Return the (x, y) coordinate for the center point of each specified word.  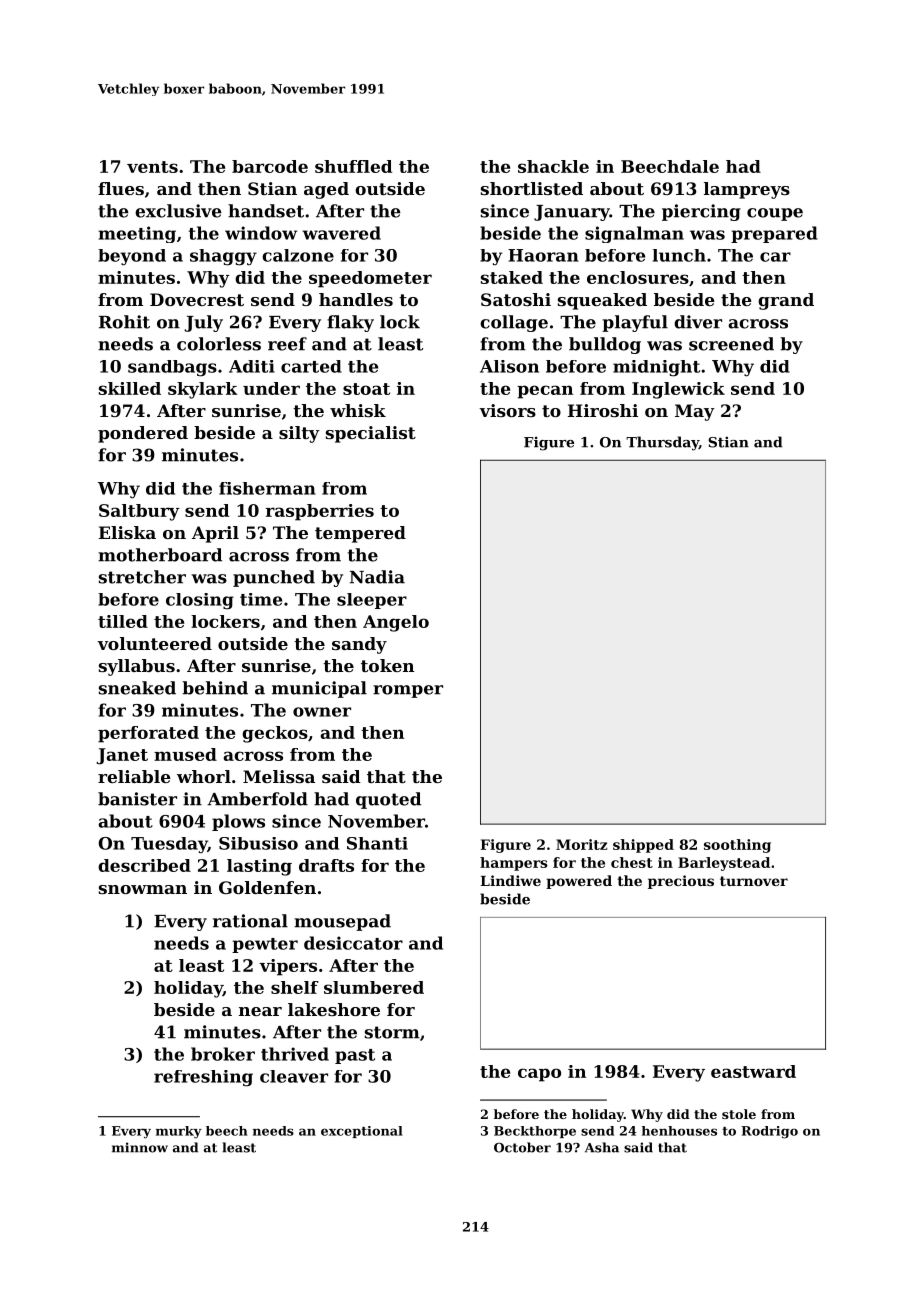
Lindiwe (510, 880)
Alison (509, 366)
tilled (123, 621)
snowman (143, 889)
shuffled (353, 166)
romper (408, 691)
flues (121, 188)
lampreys (747, 190)
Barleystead (724, 864)
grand (786, 301)
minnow (140, 1147)
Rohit (124, 322)
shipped (643, 846)
